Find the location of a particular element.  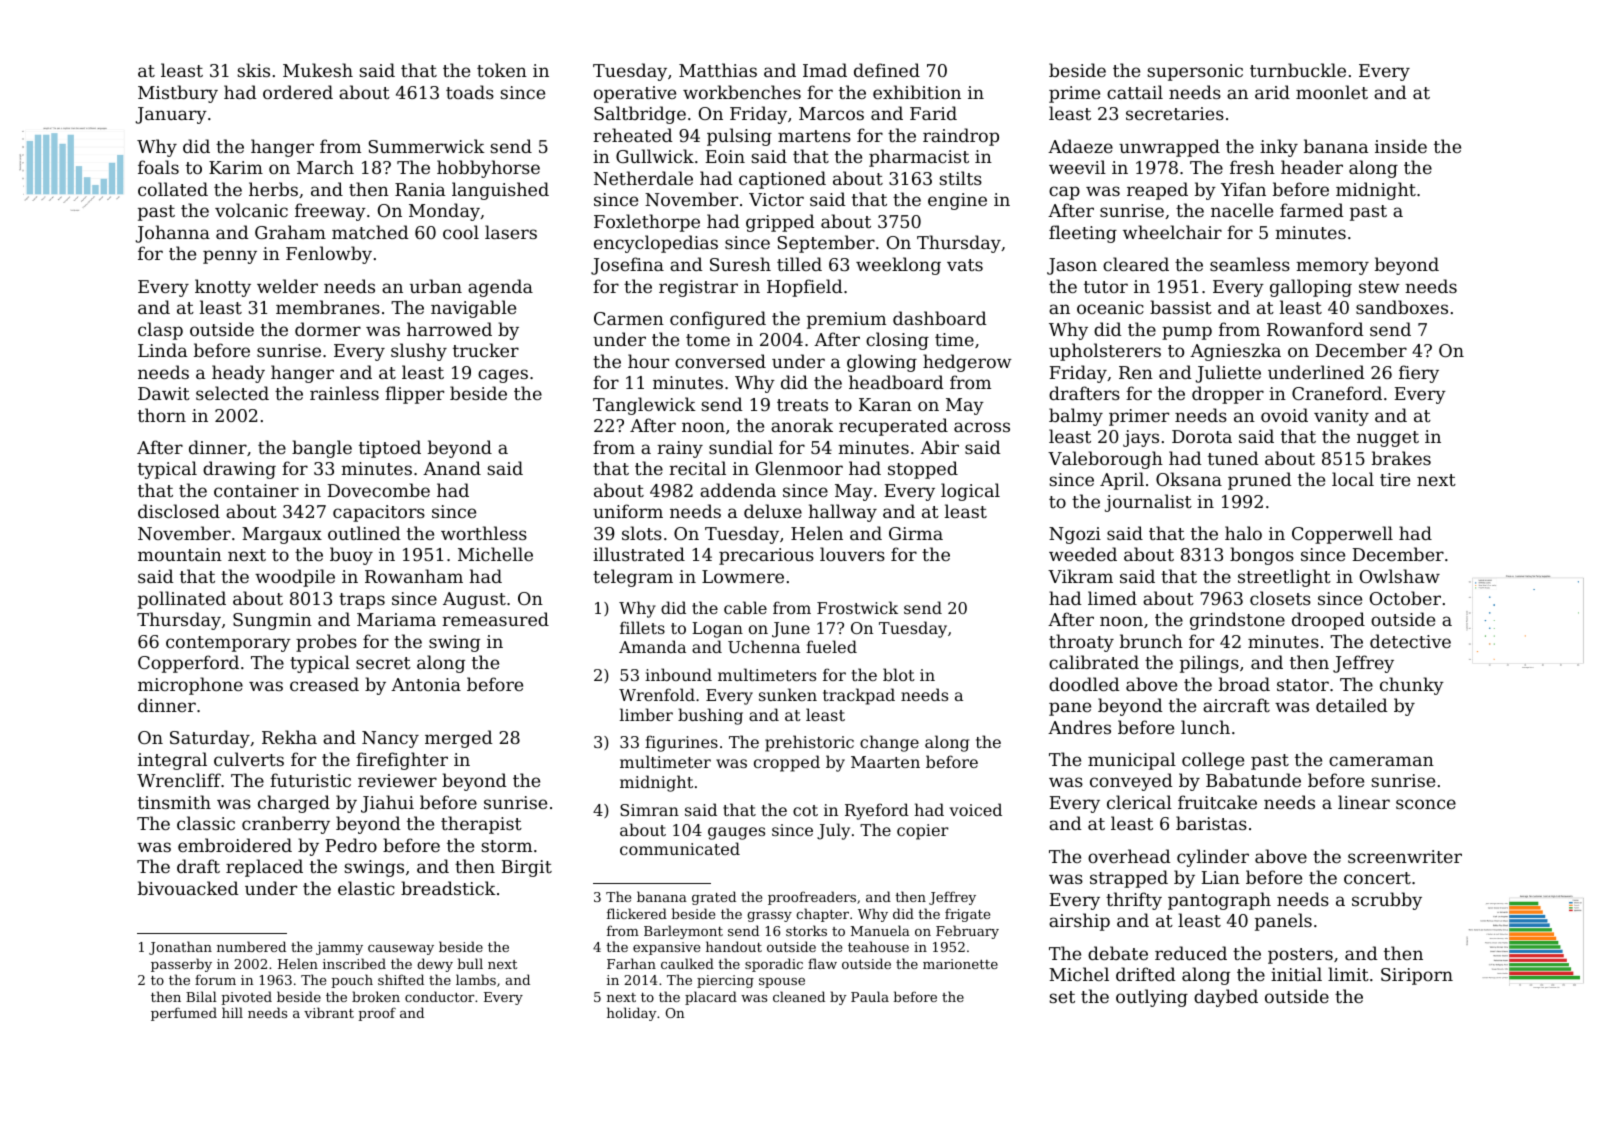

volcanic is located at coordinates (251, 210).
